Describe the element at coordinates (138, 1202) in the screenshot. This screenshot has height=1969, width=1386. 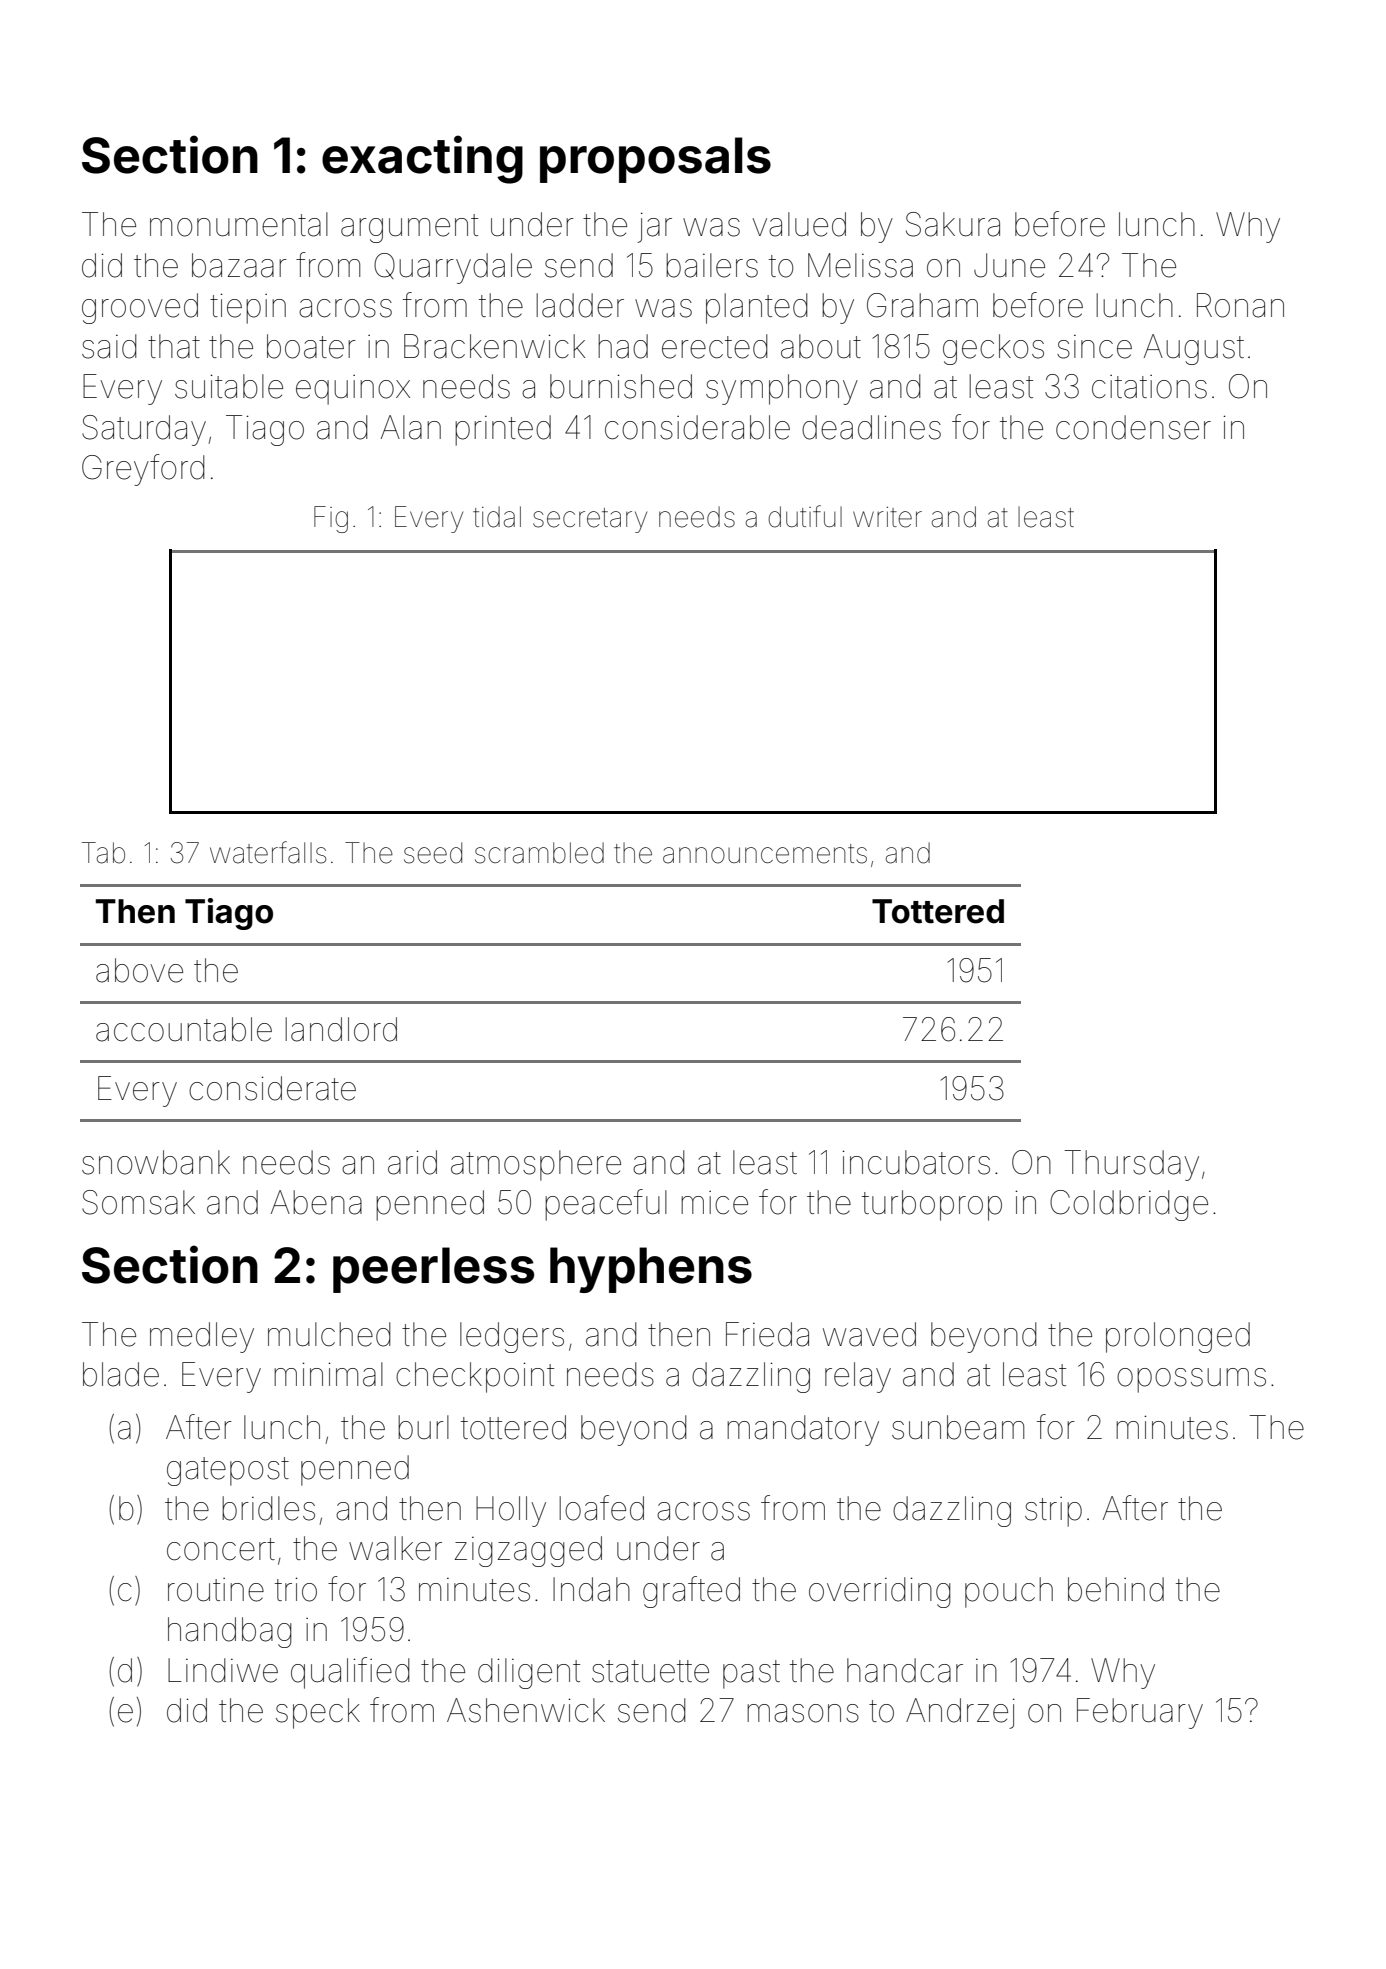
I see `Somsak` at that location.
